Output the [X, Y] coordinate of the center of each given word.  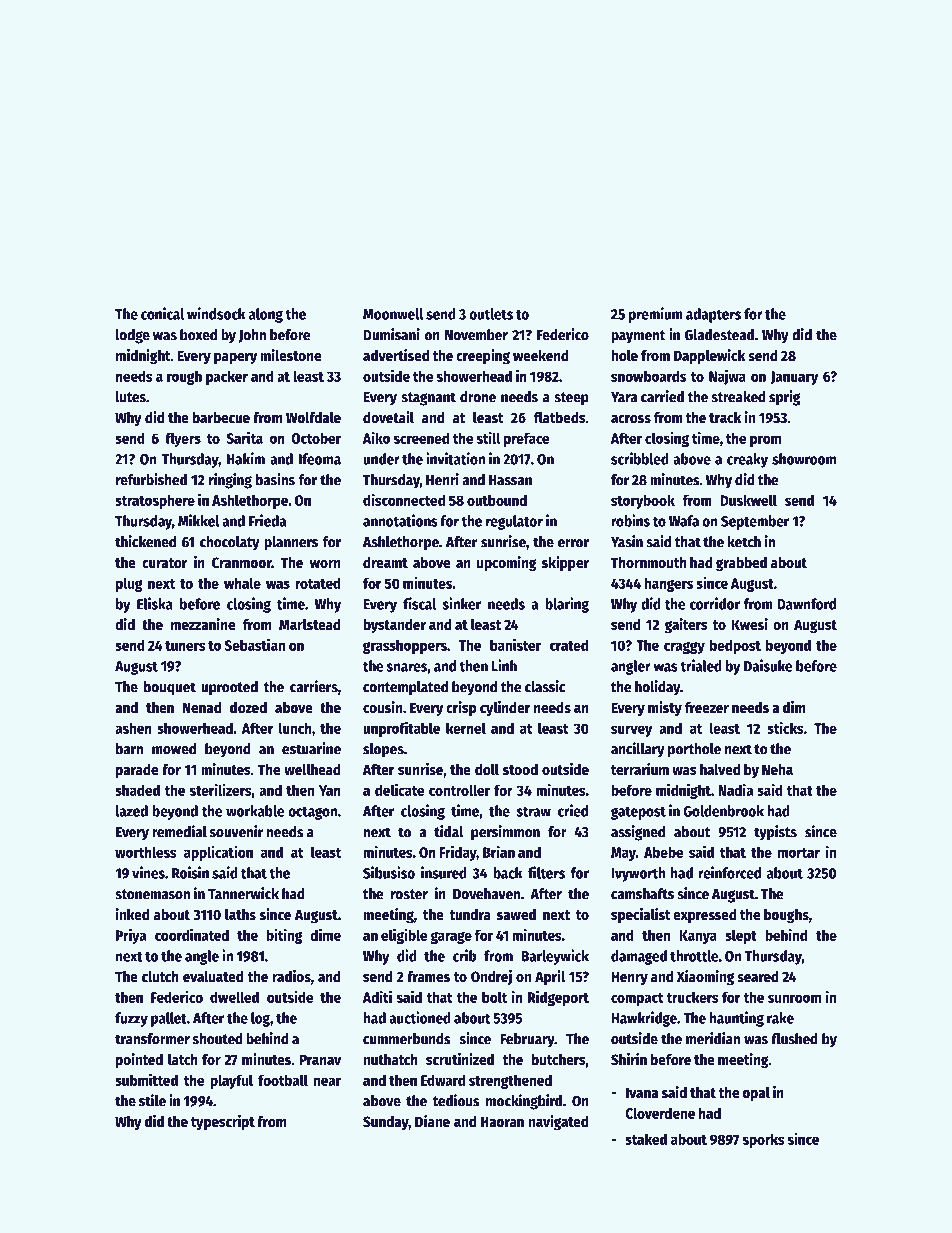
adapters [713, 315]
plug [129, 584]
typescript [223, 1123]
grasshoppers [405, 646]
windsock [216, 313]
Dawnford [806, 604]
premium [656, 315]
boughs [786, 916]
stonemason [152, 894]
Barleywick [555, 957]
